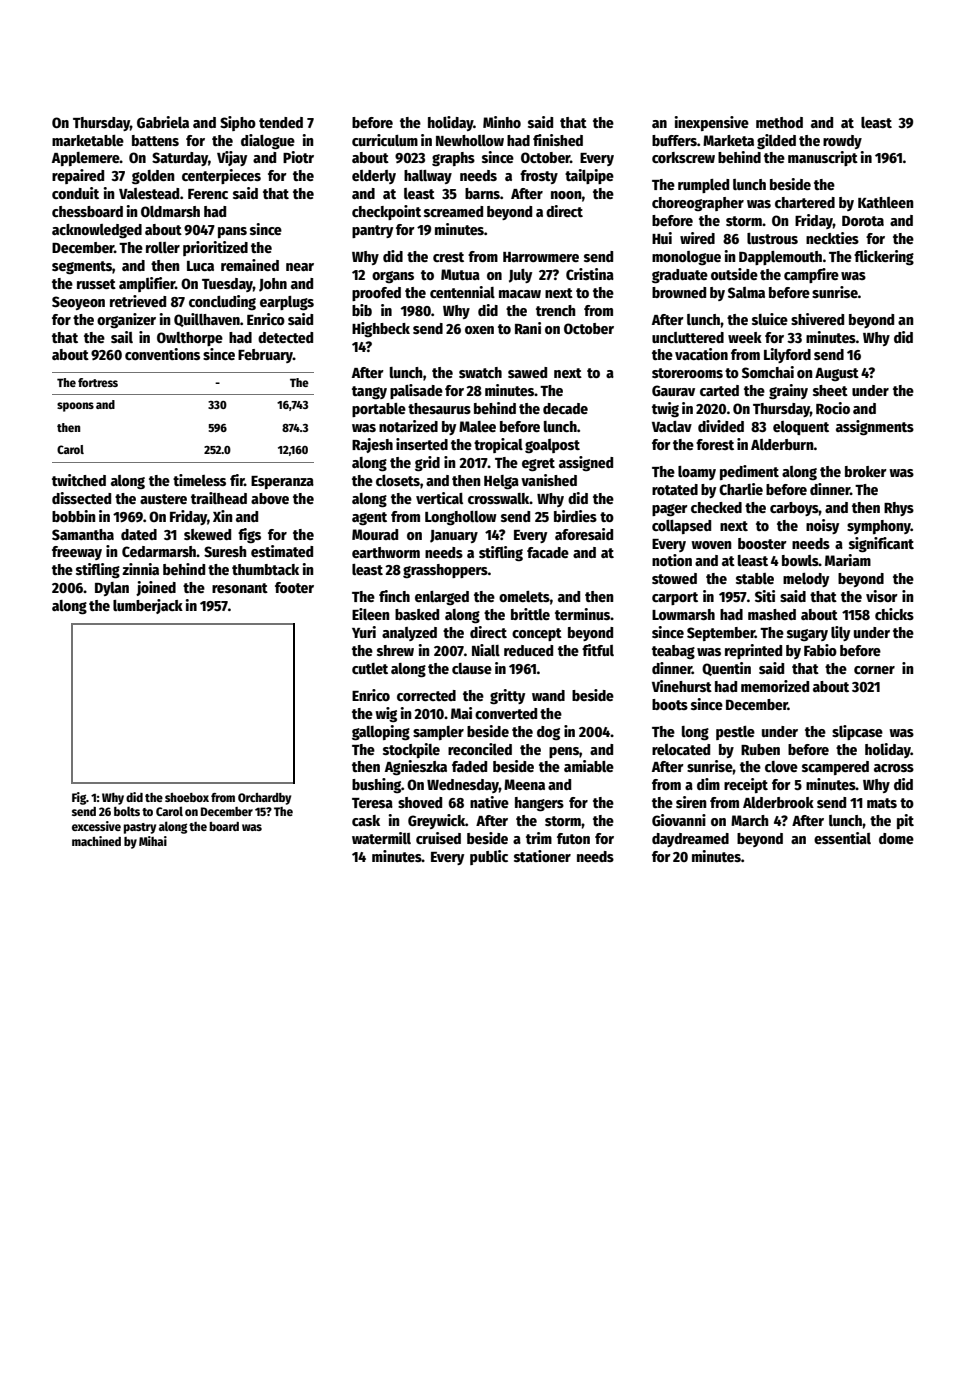 The image size is (966, 1399). Describe the element at coordinates (768, 372) in the screenshot. I see `Somchai` at that location.
